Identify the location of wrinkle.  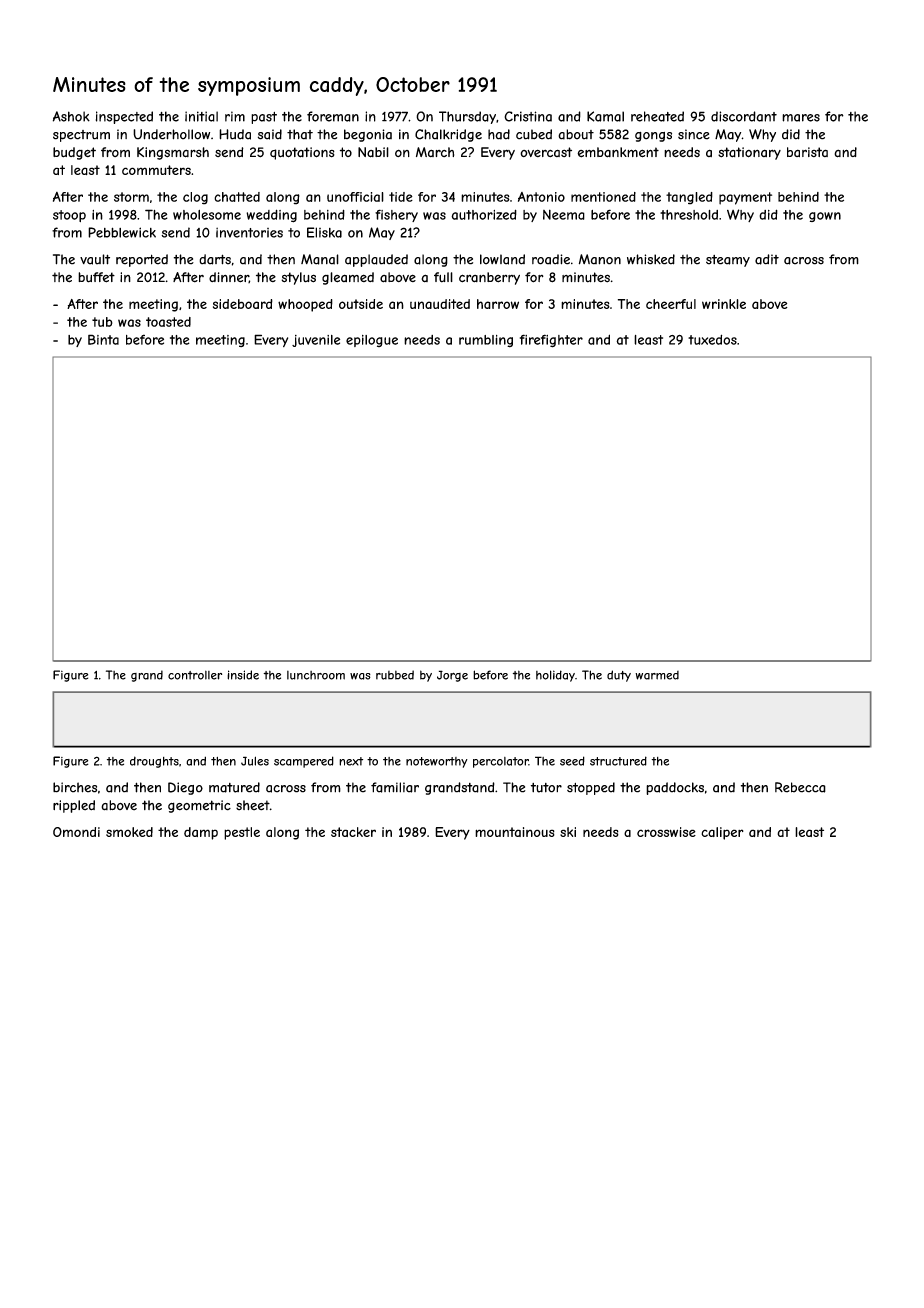
(724, 304).
